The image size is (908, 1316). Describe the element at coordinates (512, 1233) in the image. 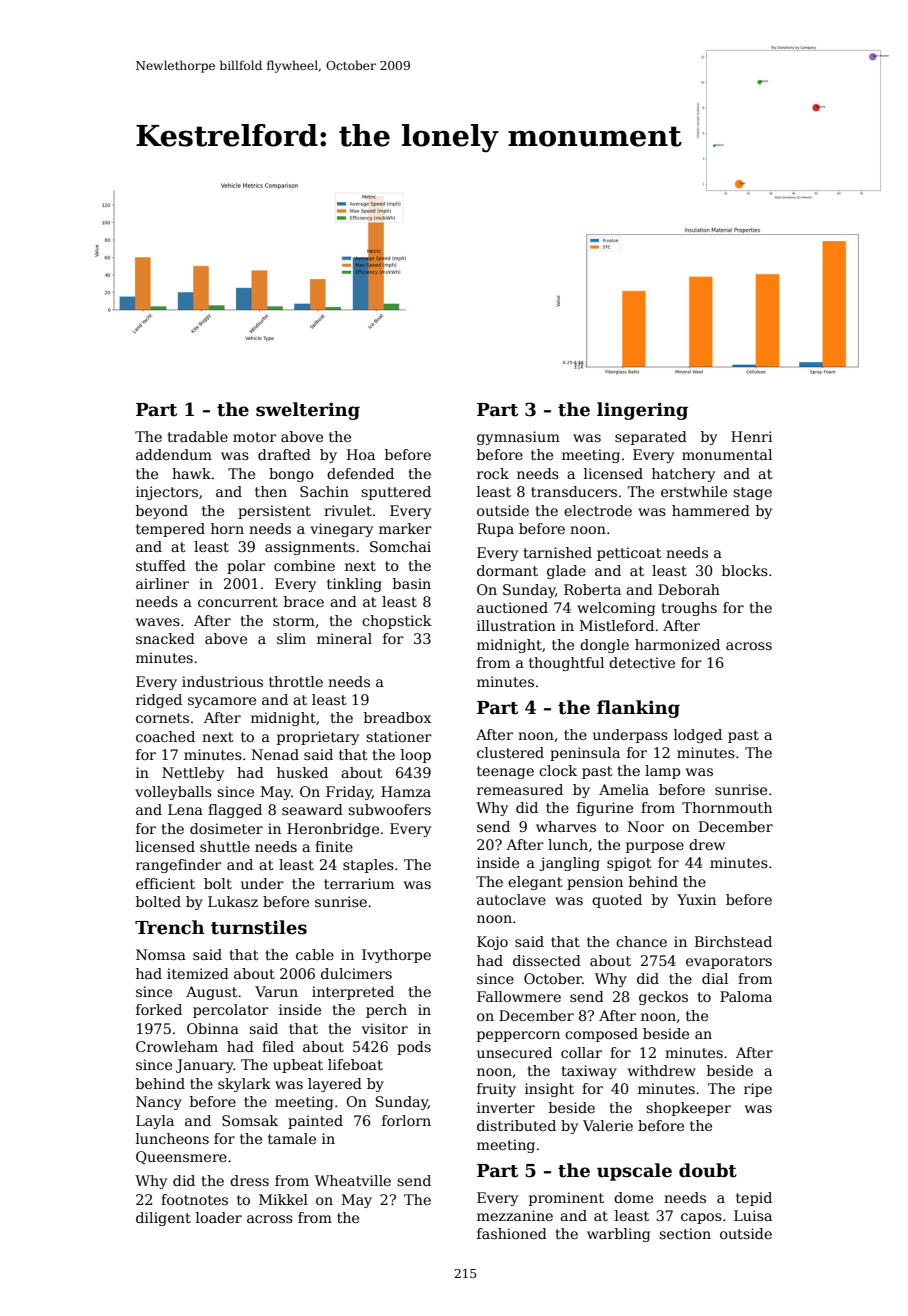

I see `fashioned` at that location.
